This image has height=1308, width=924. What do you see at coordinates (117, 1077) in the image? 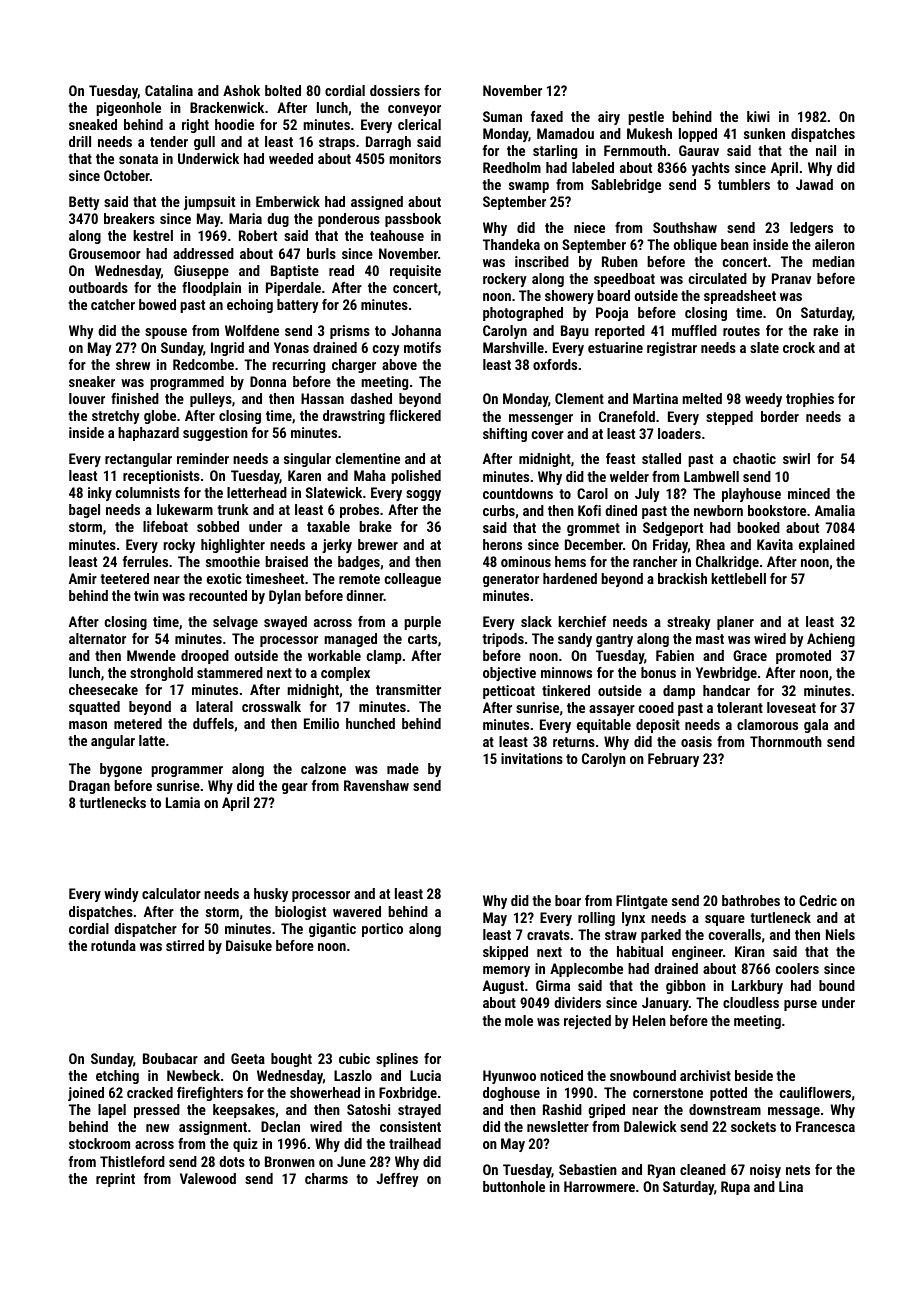
I see `etching` at bounding box center [117, 1077].
